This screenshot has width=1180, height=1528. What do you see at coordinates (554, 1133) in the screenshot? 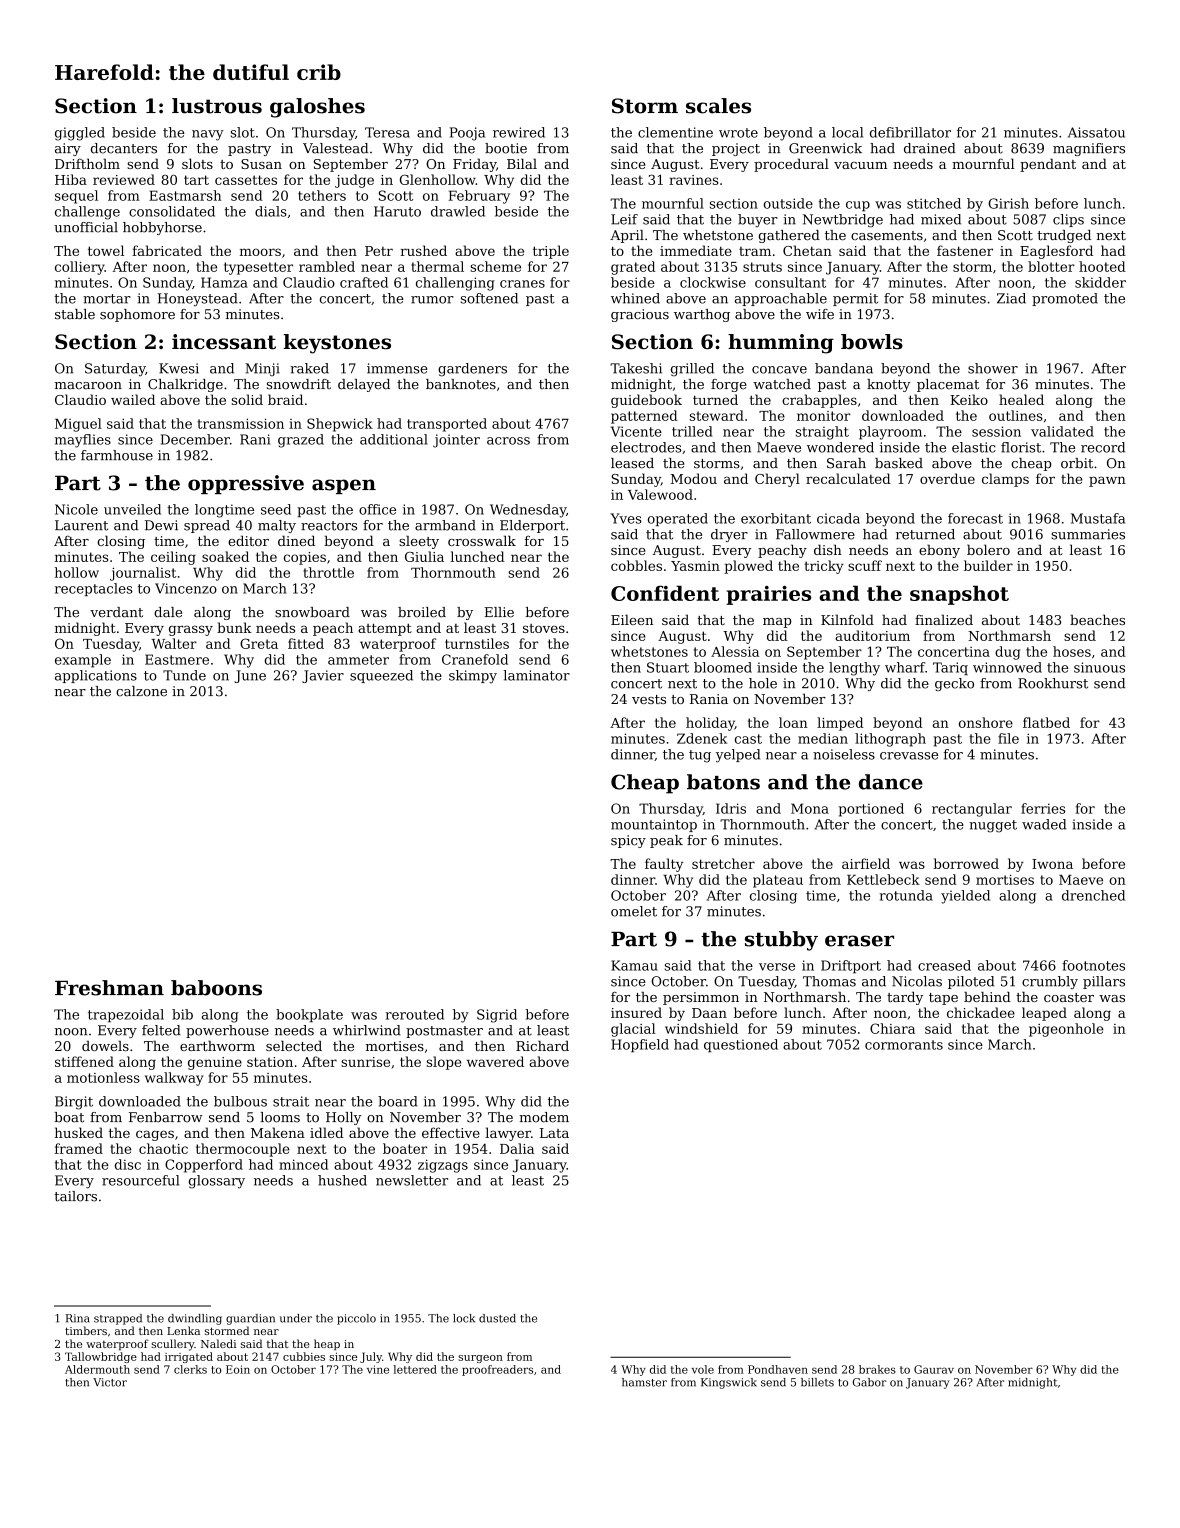
I see `Lata` at bounding box center [554, 1133].
